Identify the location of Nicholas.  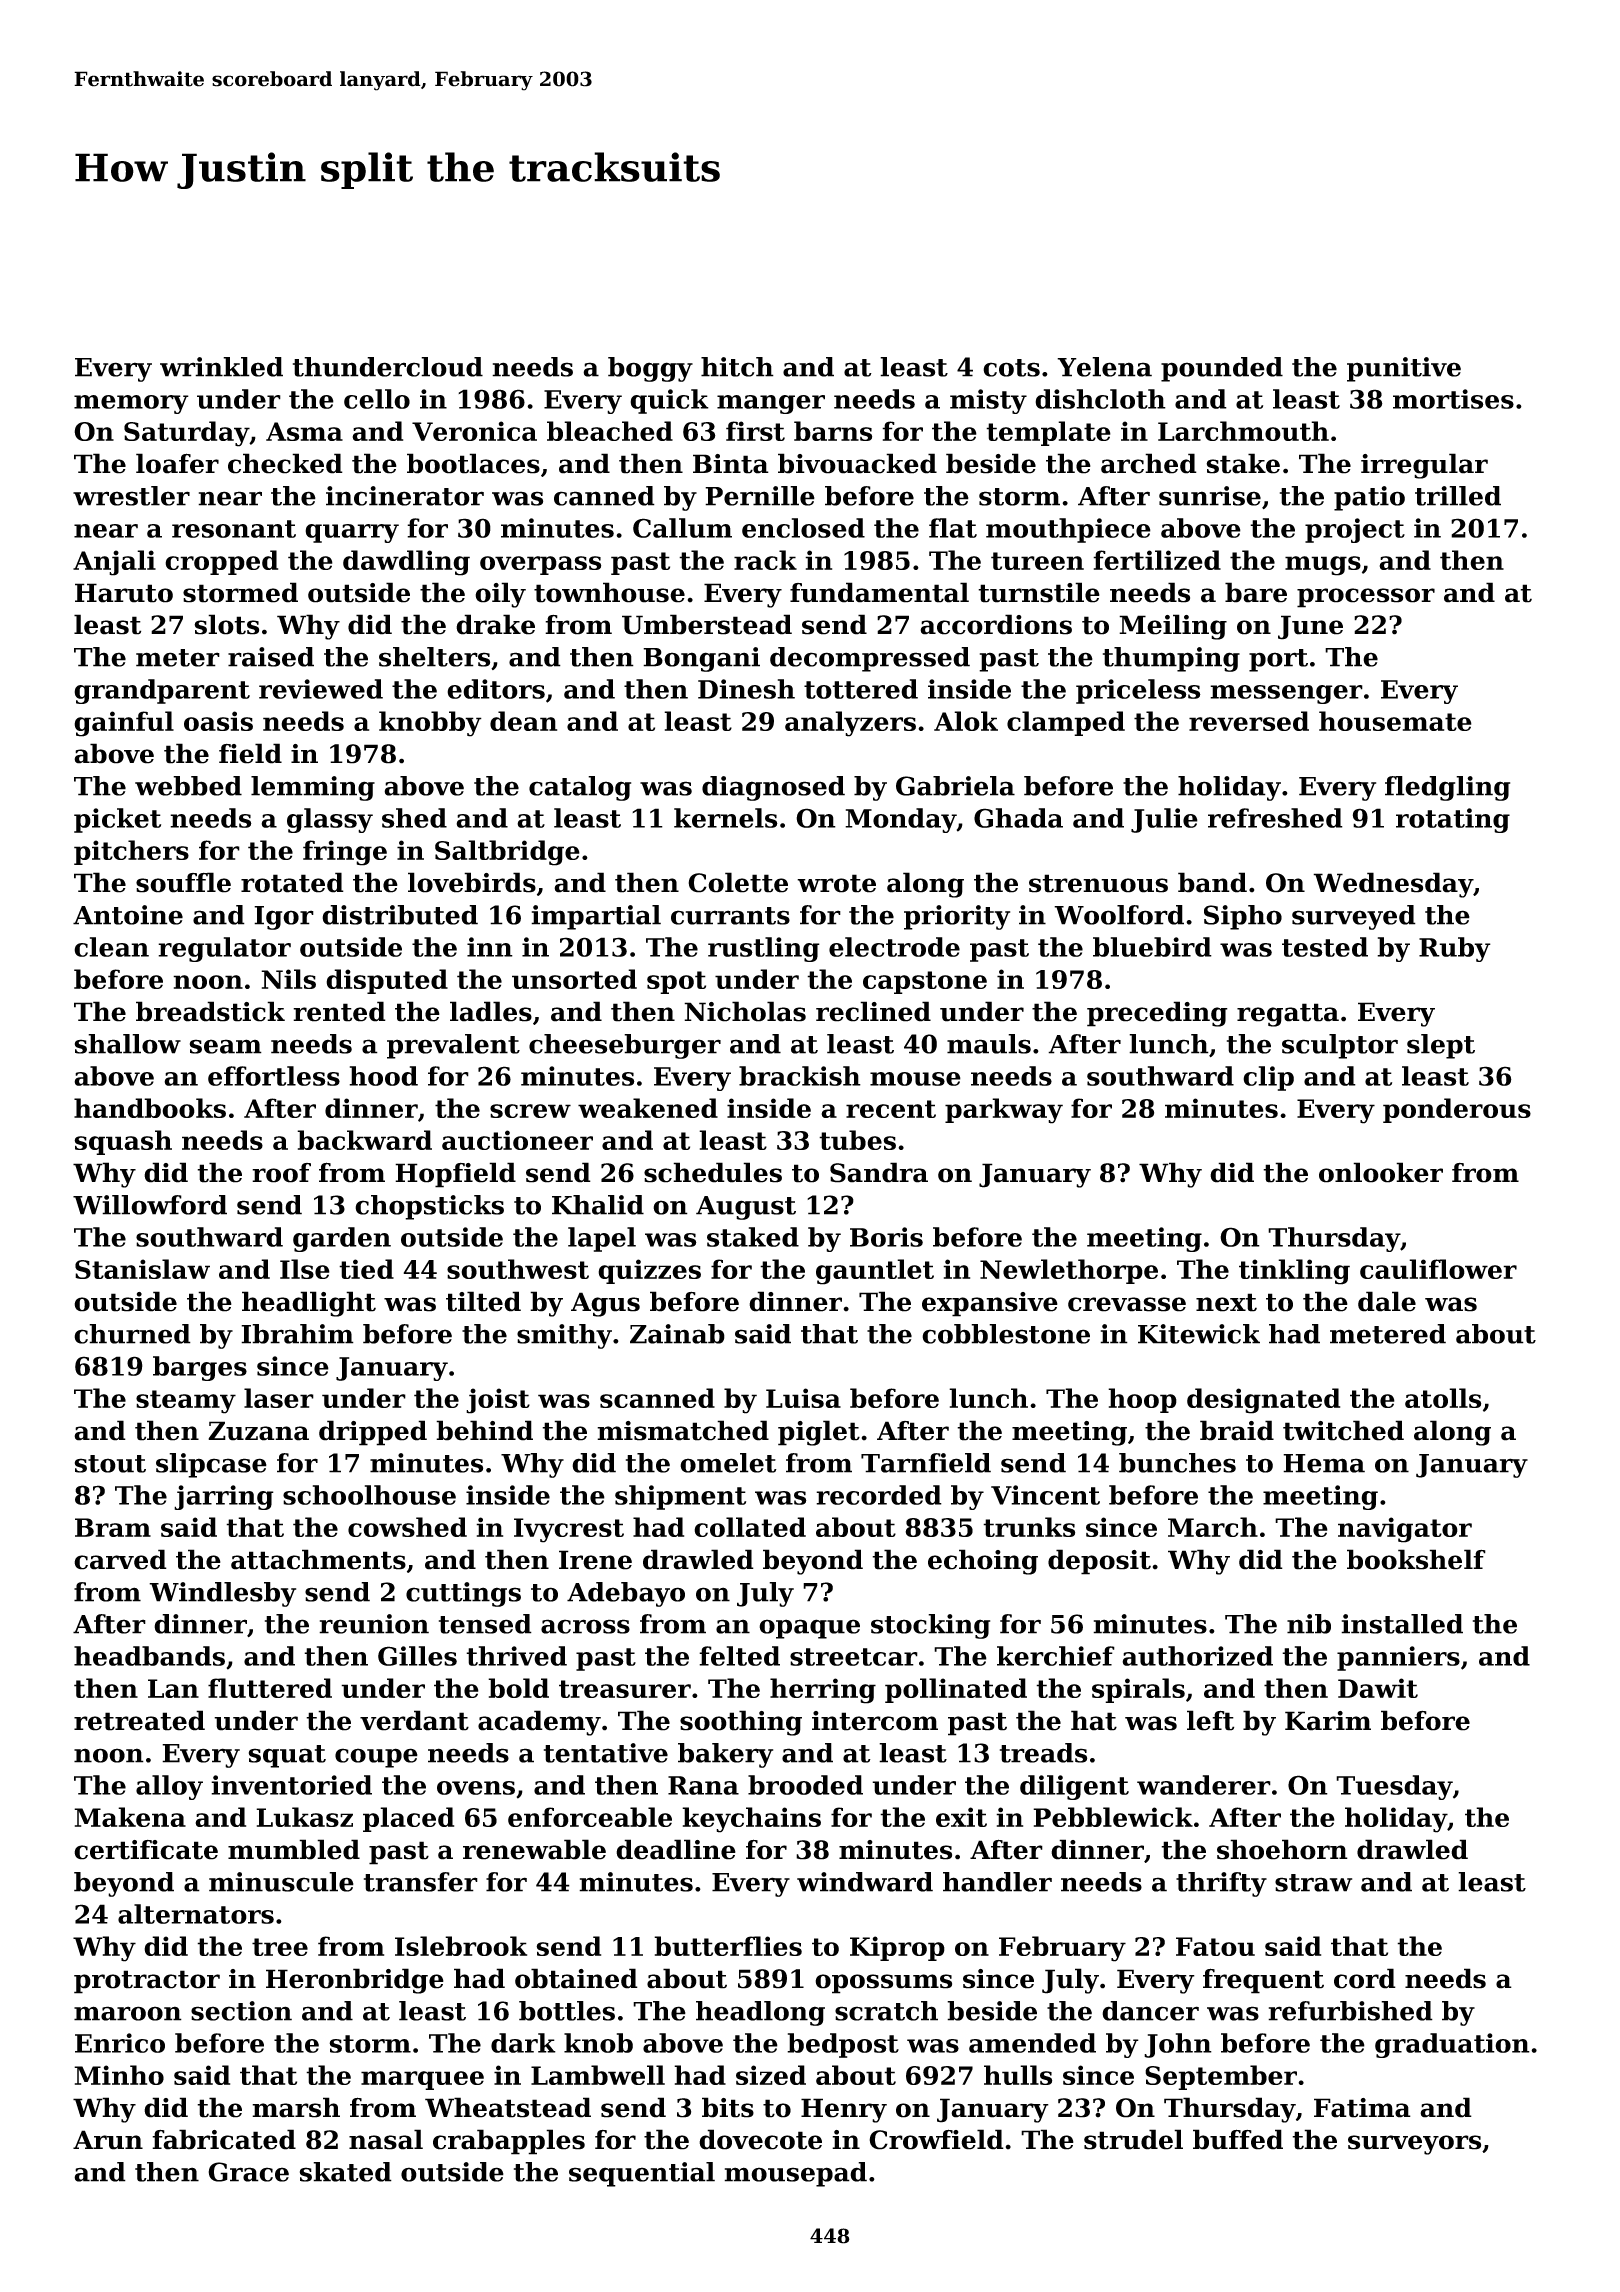
(745, 1011).
